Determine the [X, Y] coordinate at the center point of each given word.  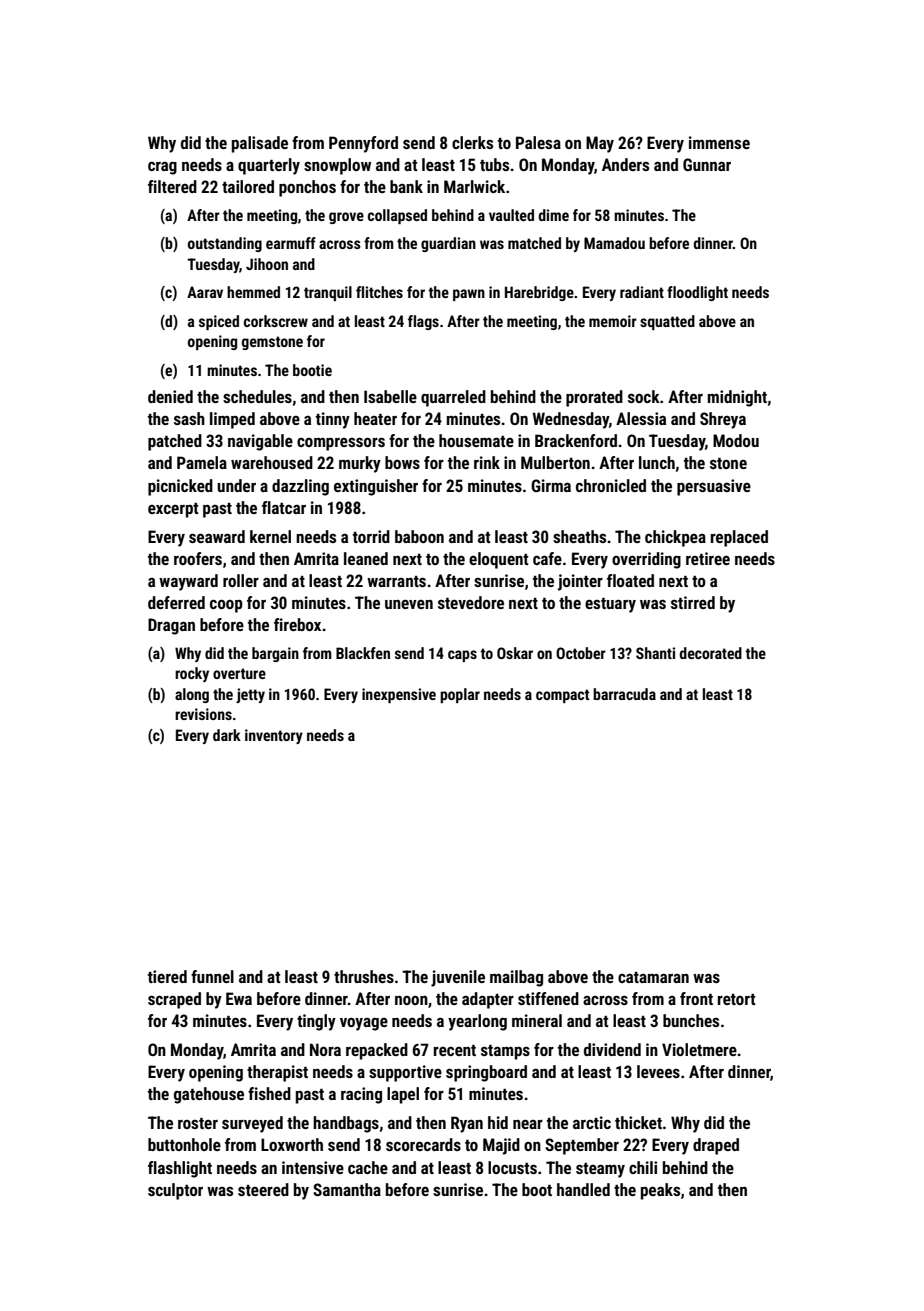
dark [227, 735]
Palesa [538, 142]
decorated [711, 653]
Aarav [205, 292]
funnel [212, 976]
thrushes [364, 976]
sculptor [175, 1191]
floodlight [697, 293]
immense [719, 142]
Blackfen [363, 653]
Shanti [655, 653]
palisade [260, 144]
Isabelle [390, 396]
